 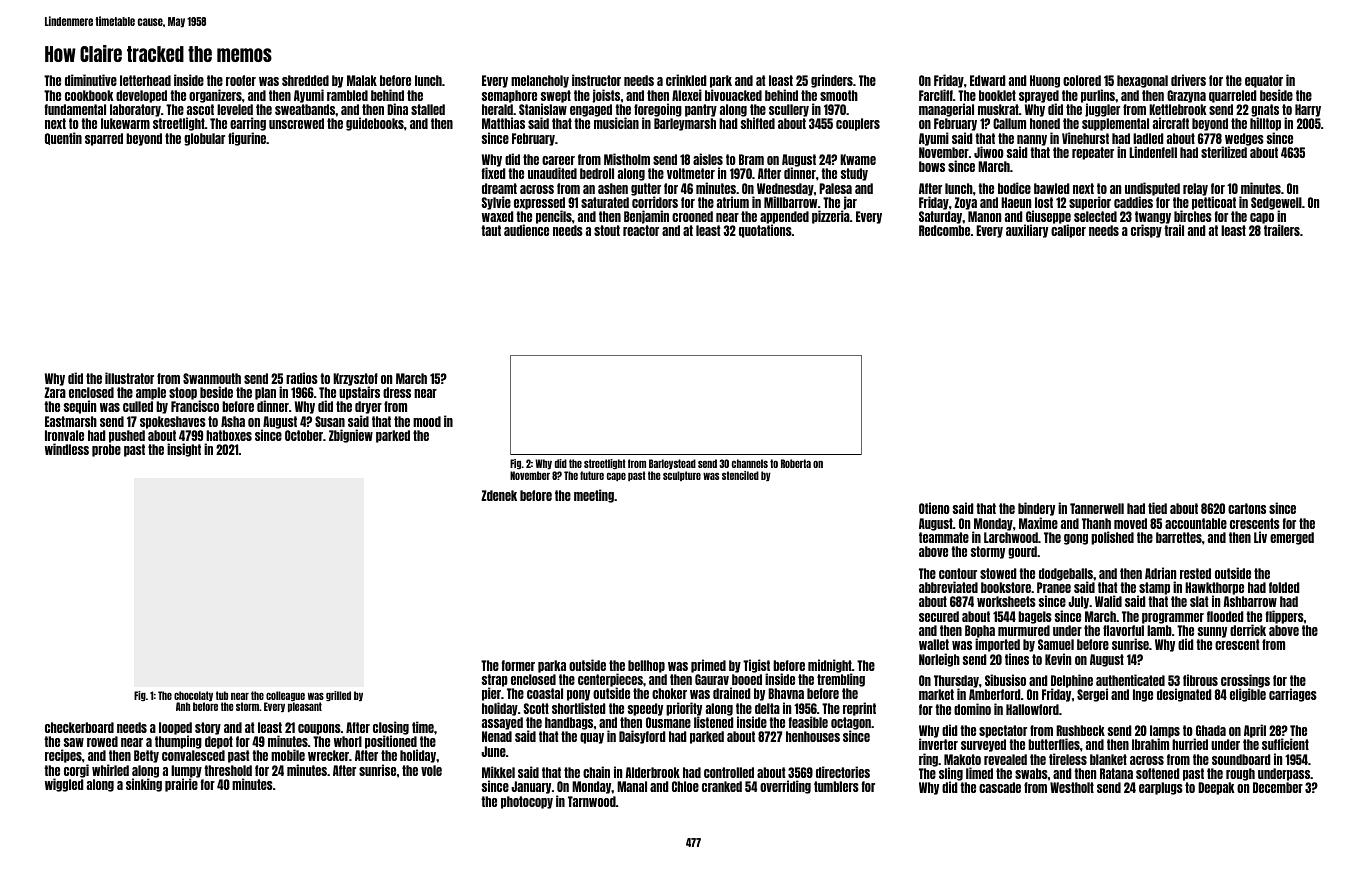 What do you see at coordinates (939, 616) in the document?
I see `secured` at bounding box center [939, 616].
